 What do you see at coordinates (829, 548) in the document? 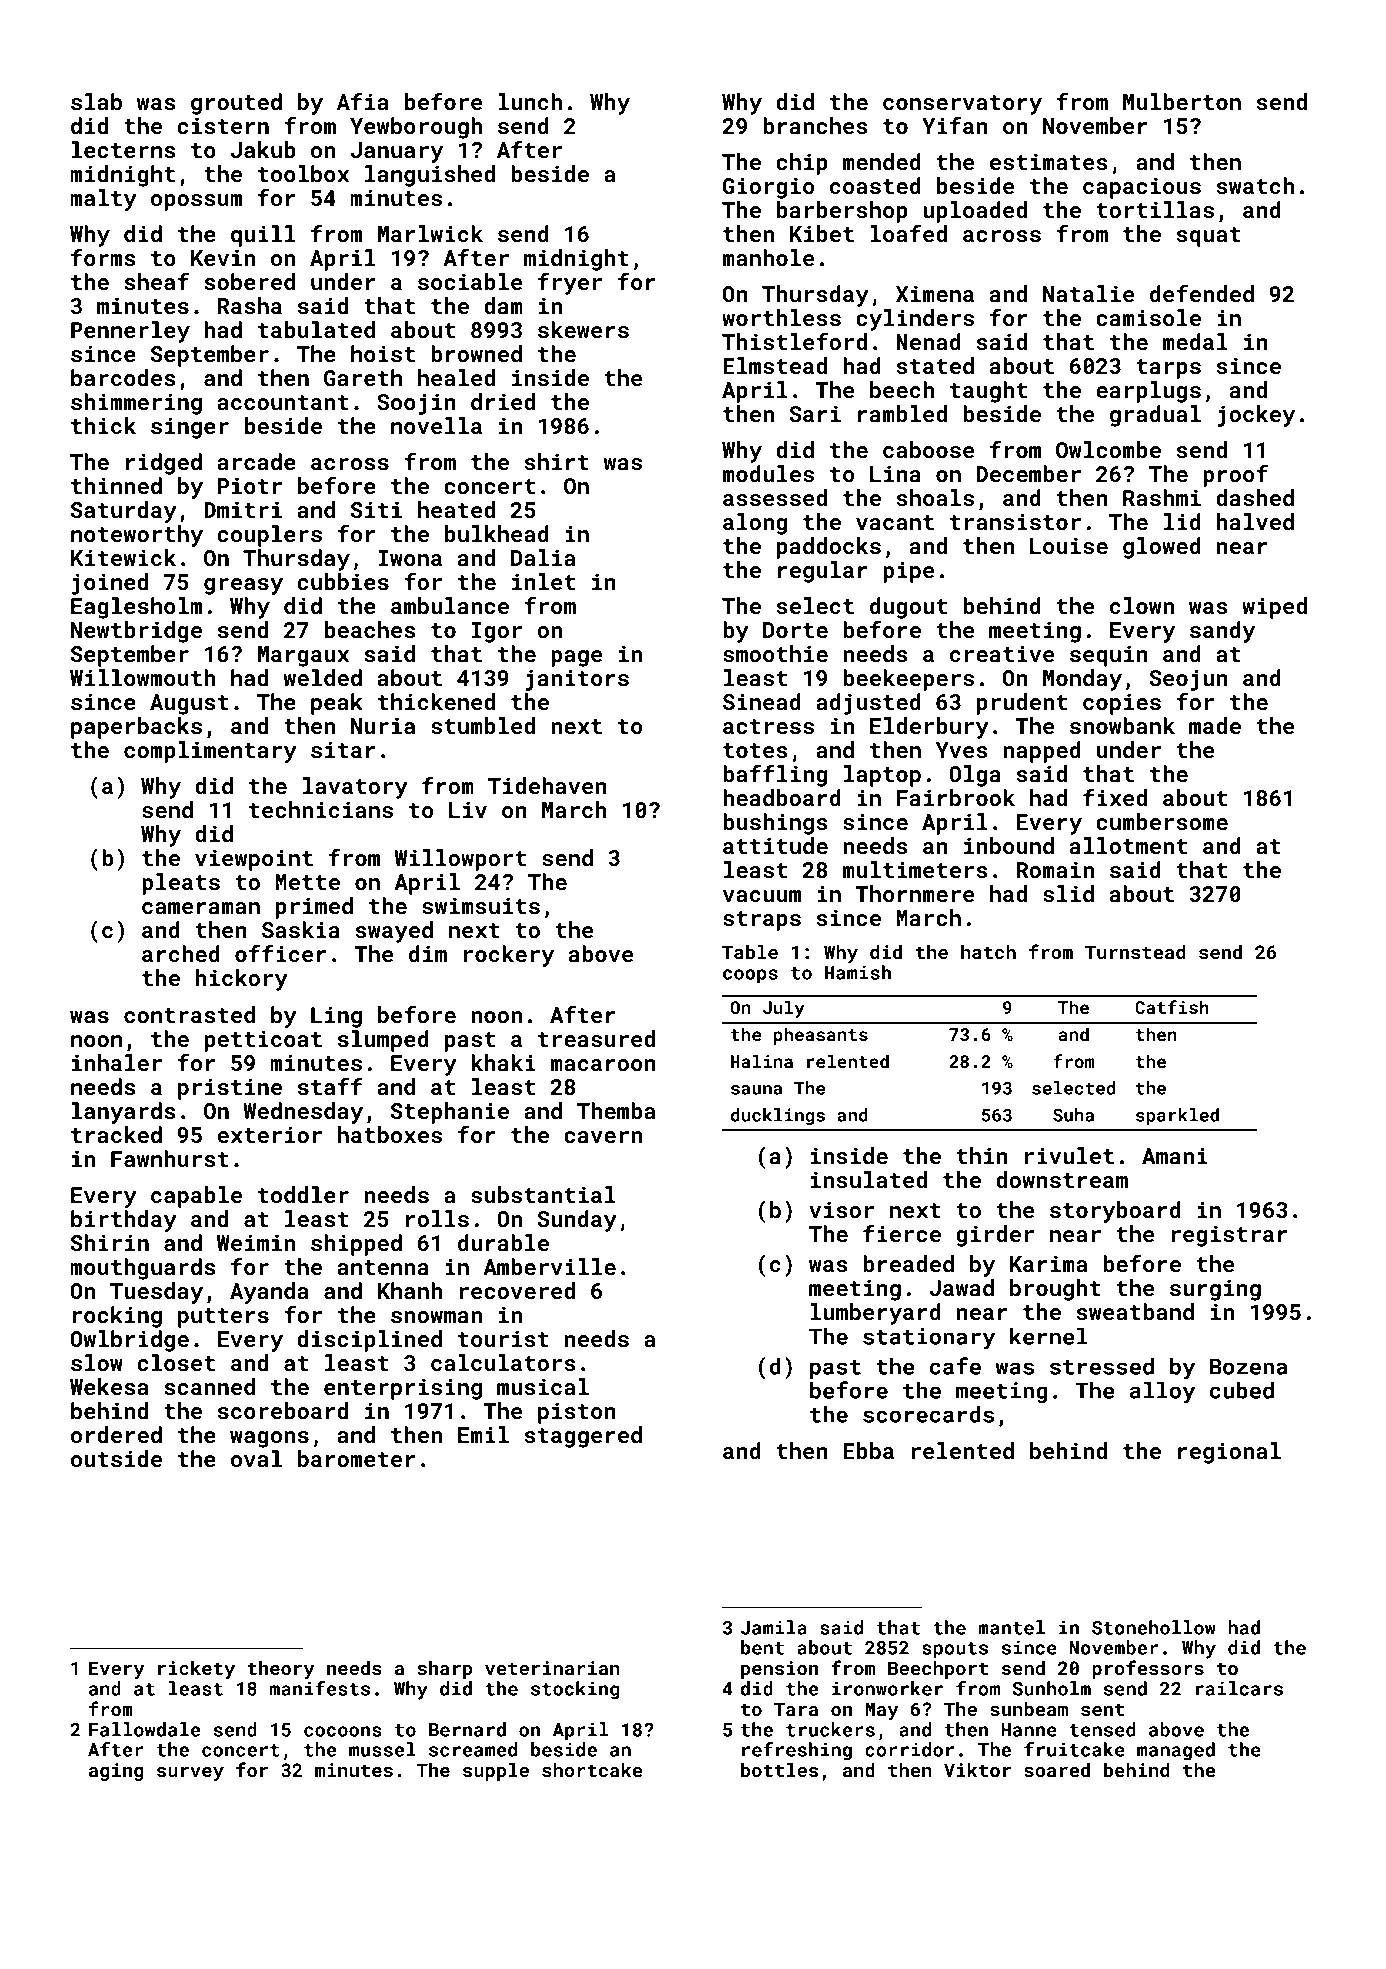
I see `paddocks` at bounding box center [829, 548].
